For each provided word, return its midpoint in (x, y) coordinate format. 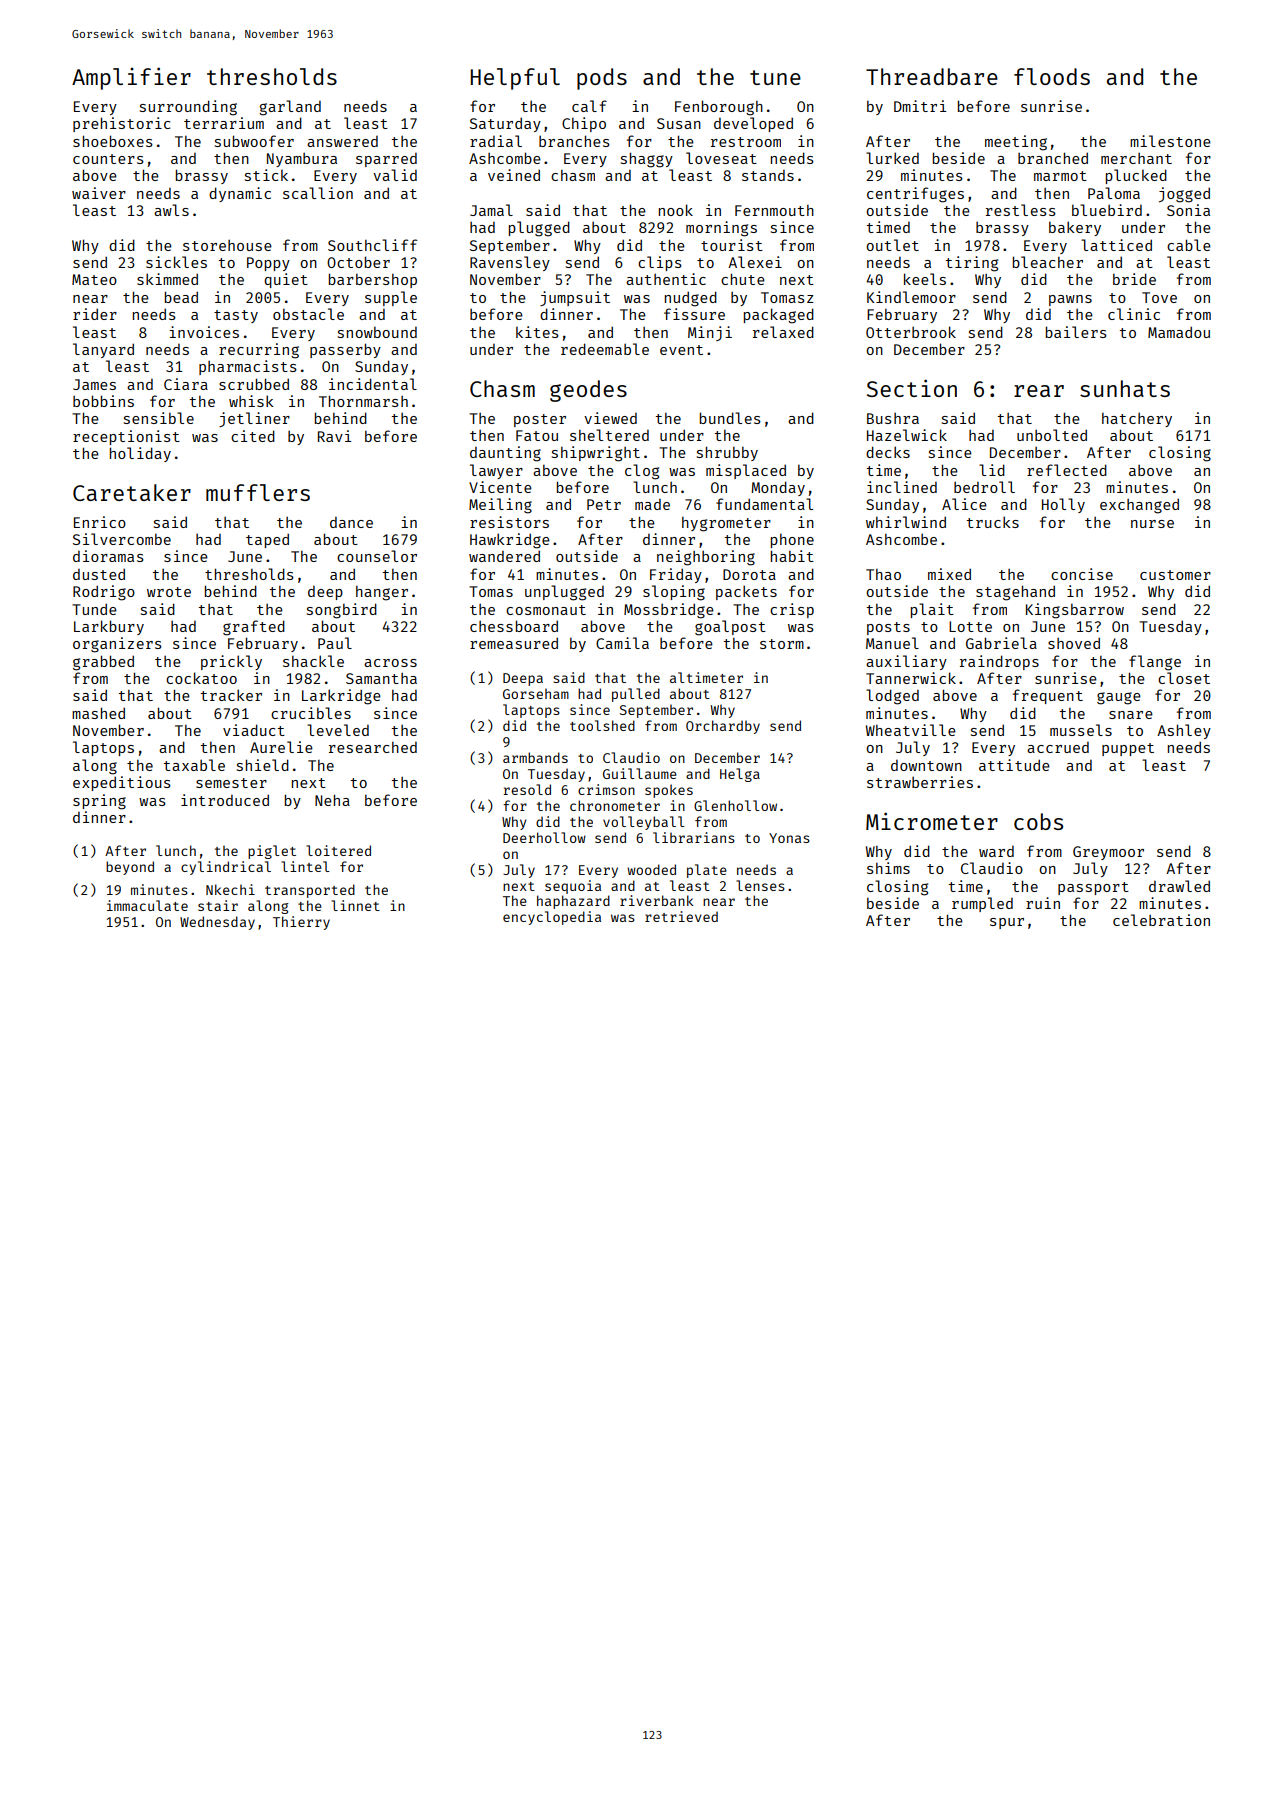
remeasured (514, 643)
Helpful (515, 79)
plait (932, 610)
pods (602, 79)
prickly (231, 662)
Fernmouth (774, 210)
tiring (972, 264)
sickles (176, 262)
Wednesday (217, 923)
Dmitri (920, 106)
